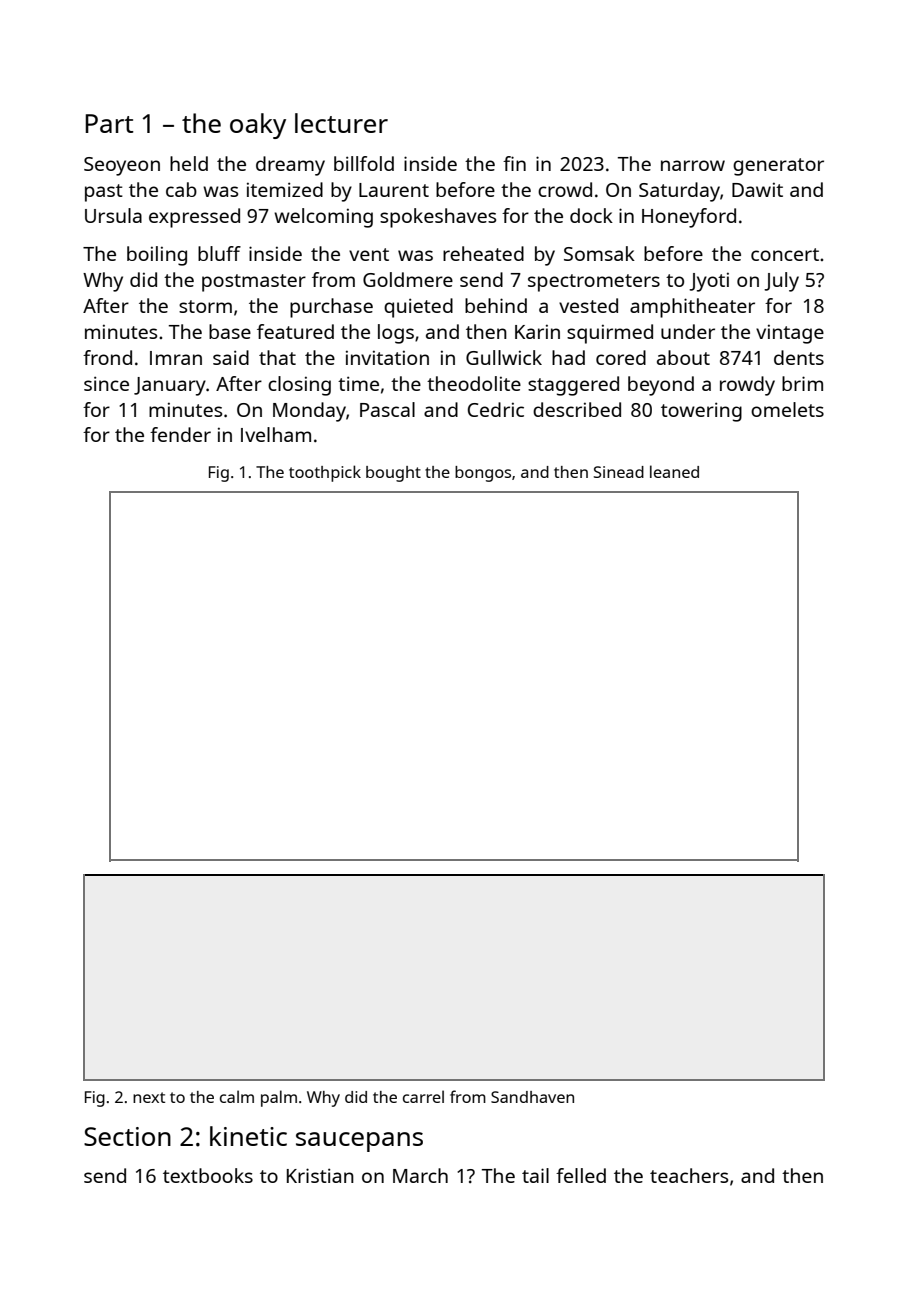 Image resolution: width=908 pixels, height=1316 pixels. I want to click on Honeyford, so click(689, 218).
